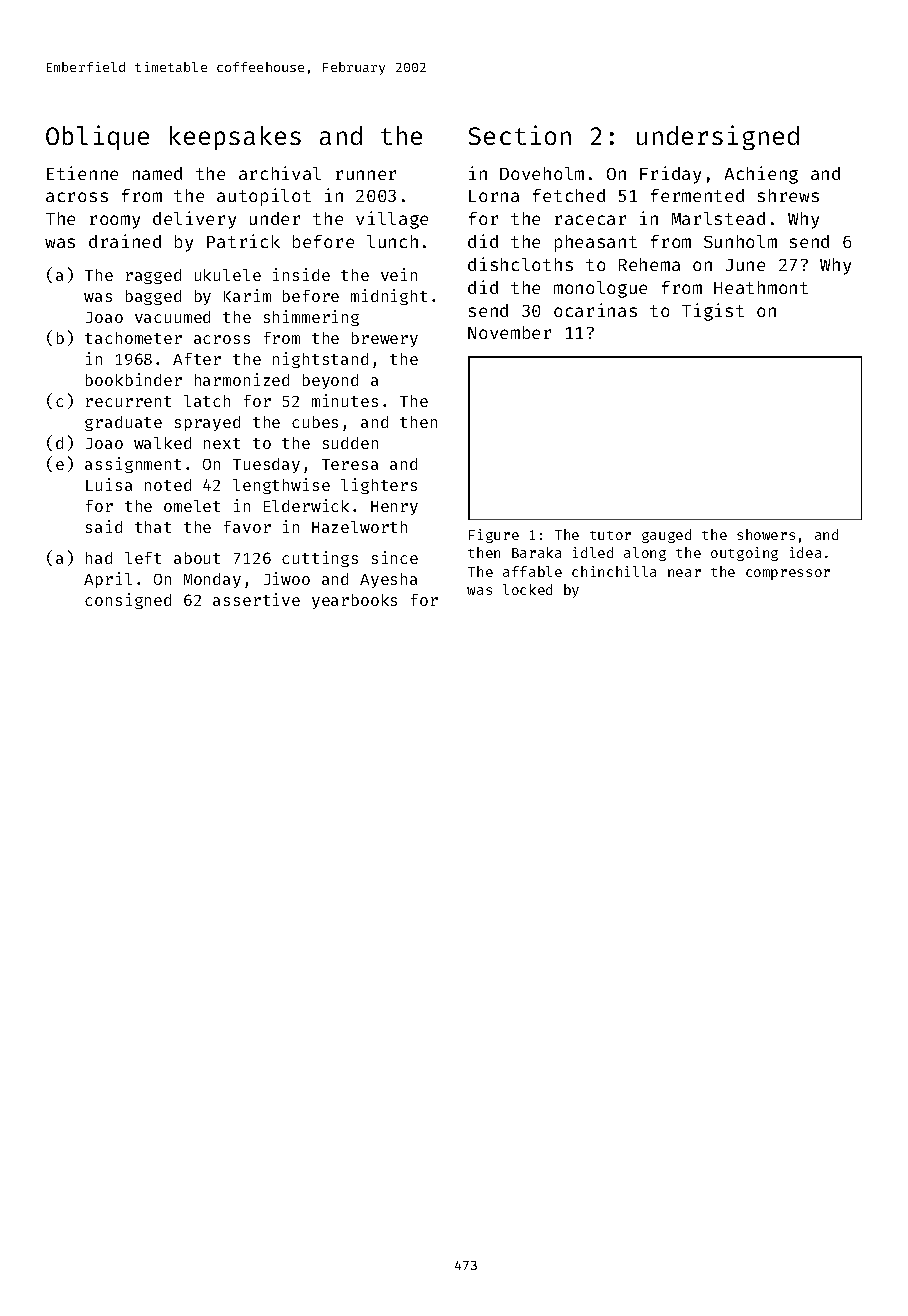  I want to click on locked, so click(527, 589).
